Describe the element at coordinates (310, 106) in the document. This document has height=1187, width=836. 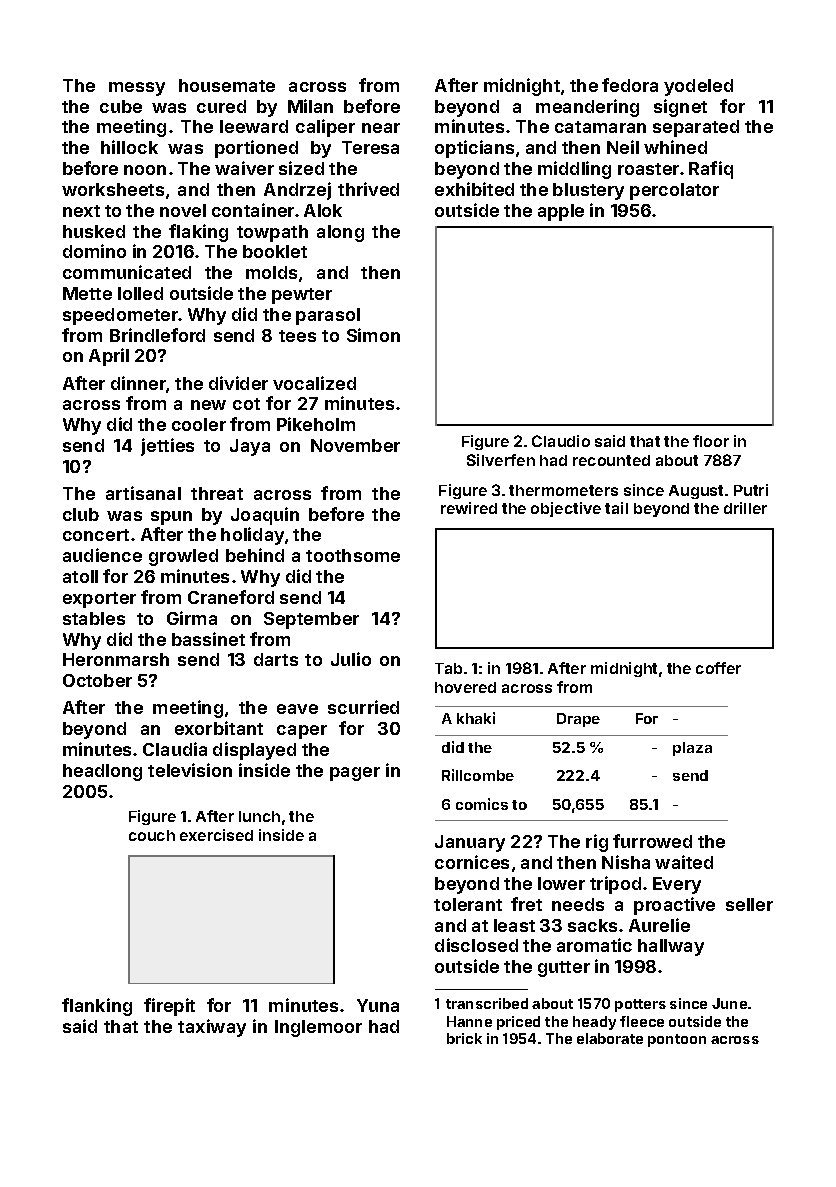
I see `Milan` at that location.
